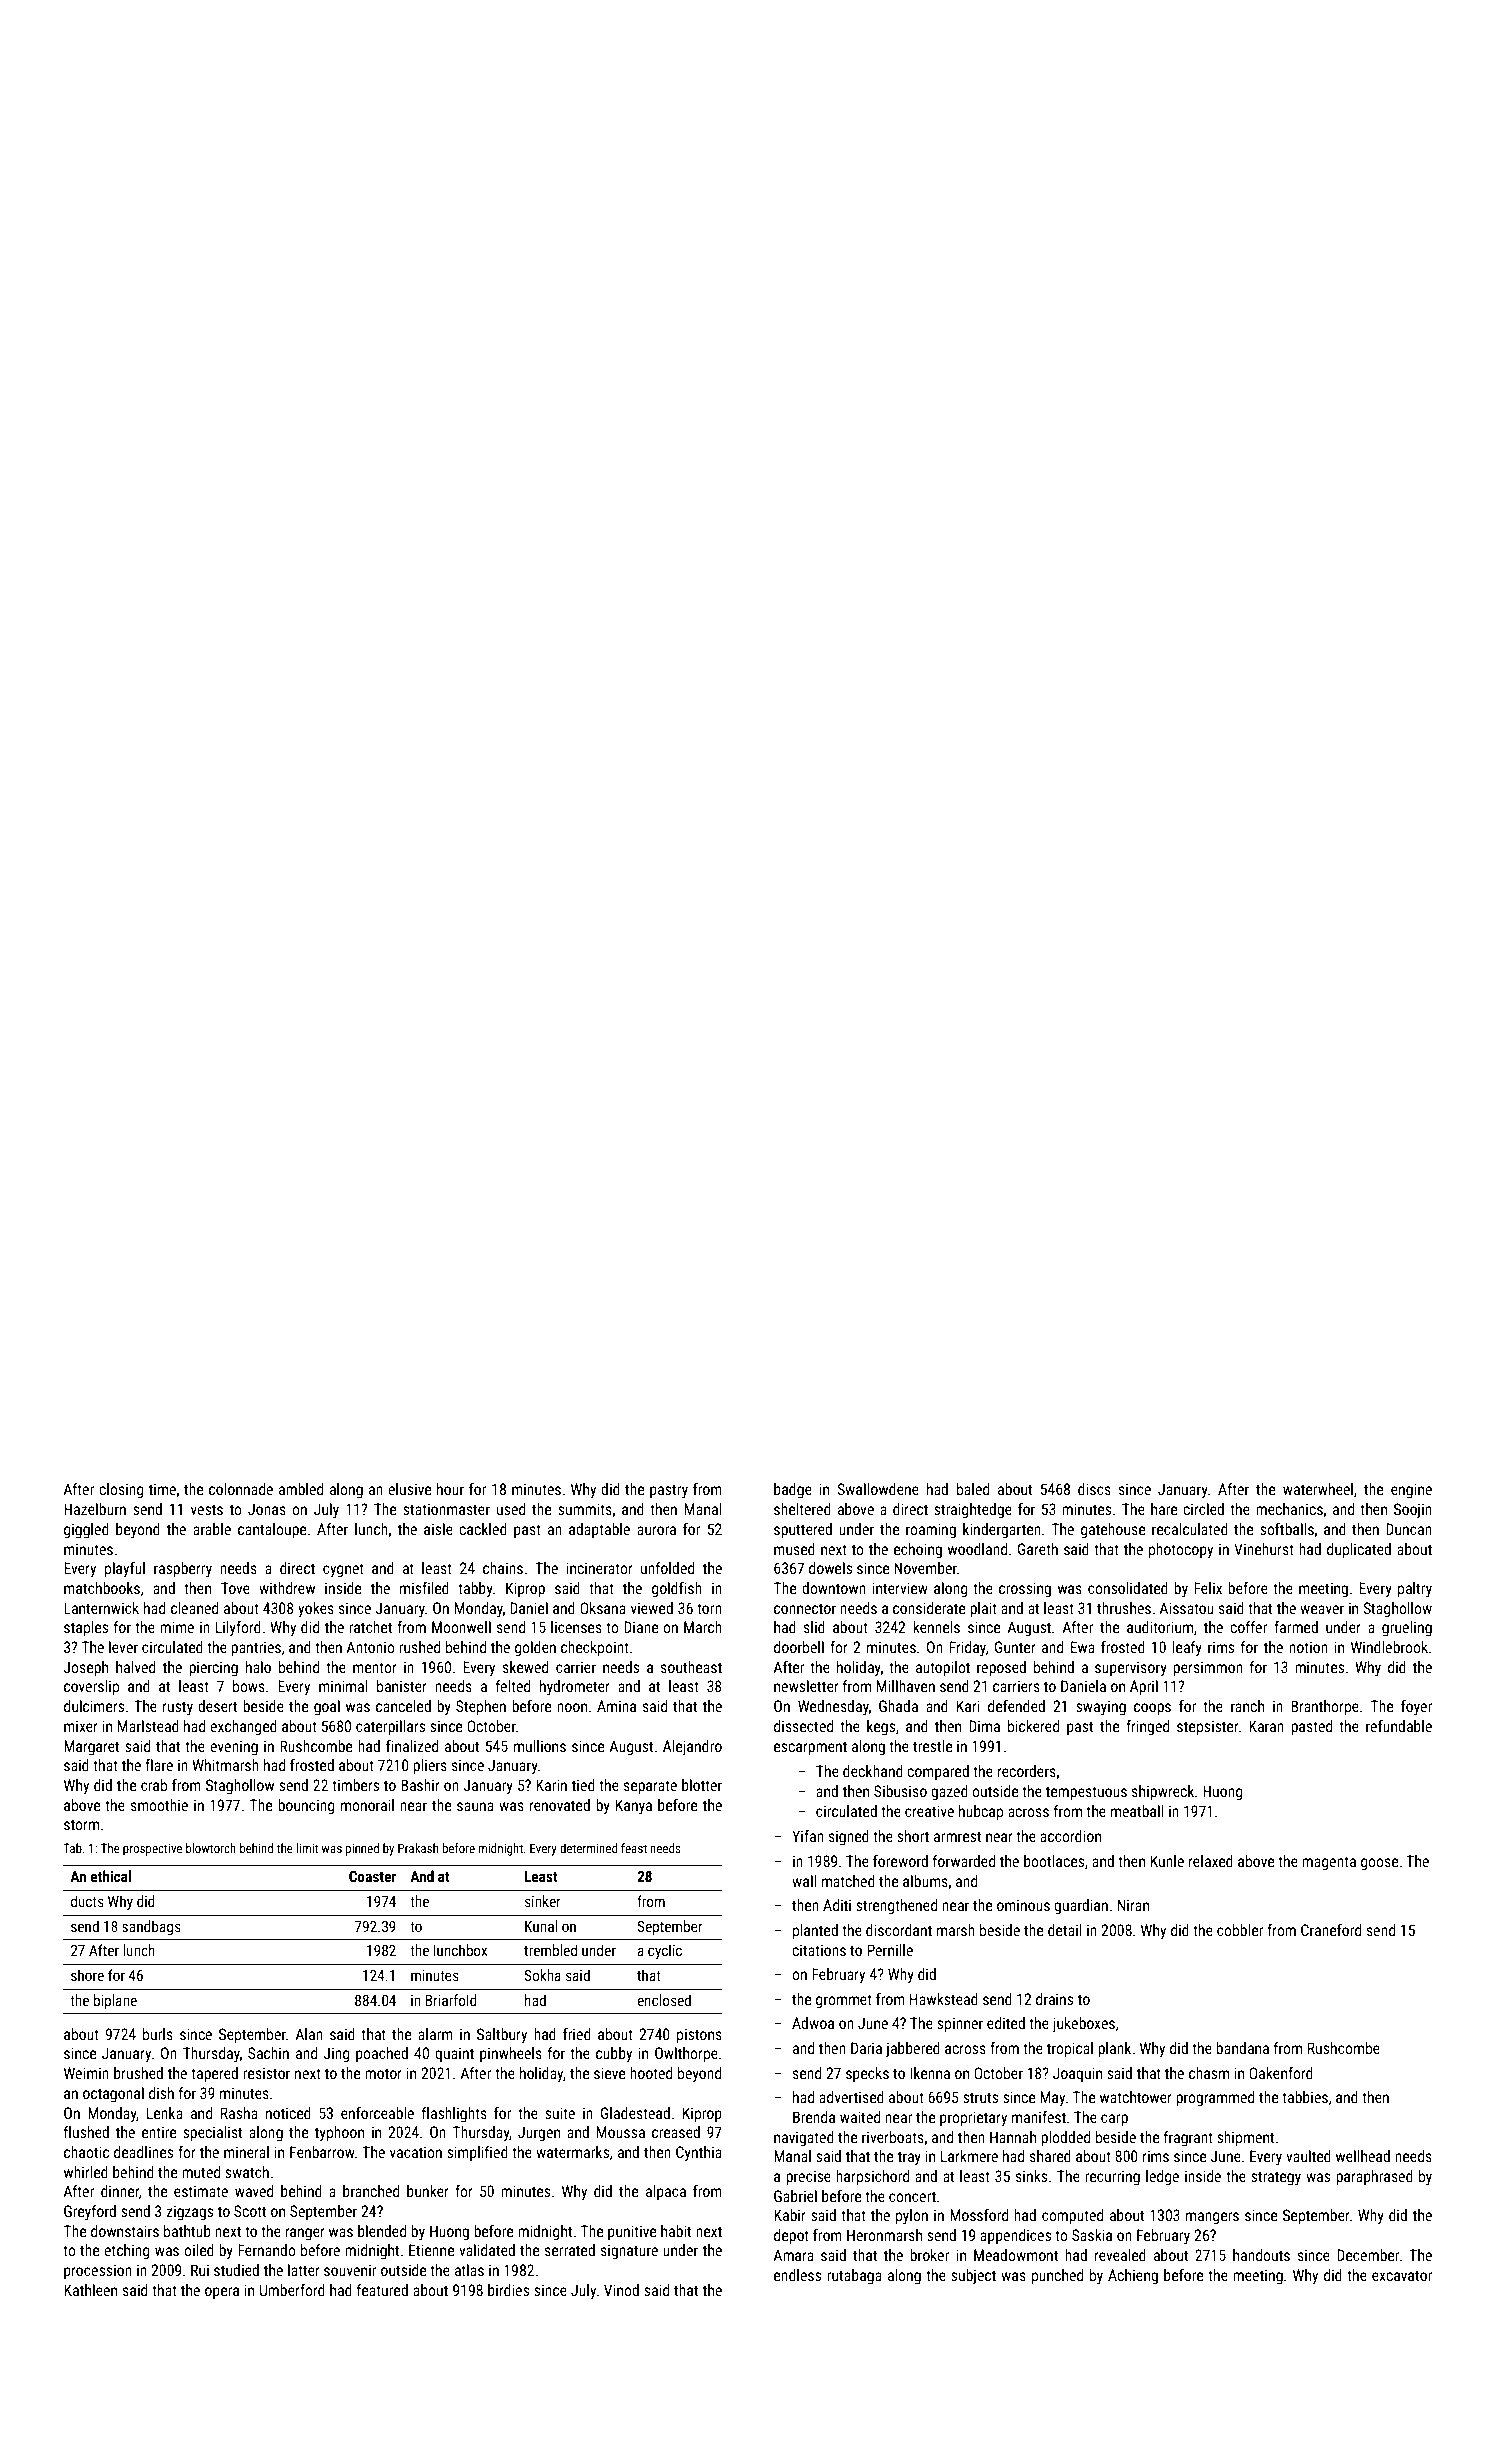 The image size is (1496, 2464). What do you see at coordinates (247, 2172) in the screenshot?
I see `swatch` at bounding box center [247, 2172].
